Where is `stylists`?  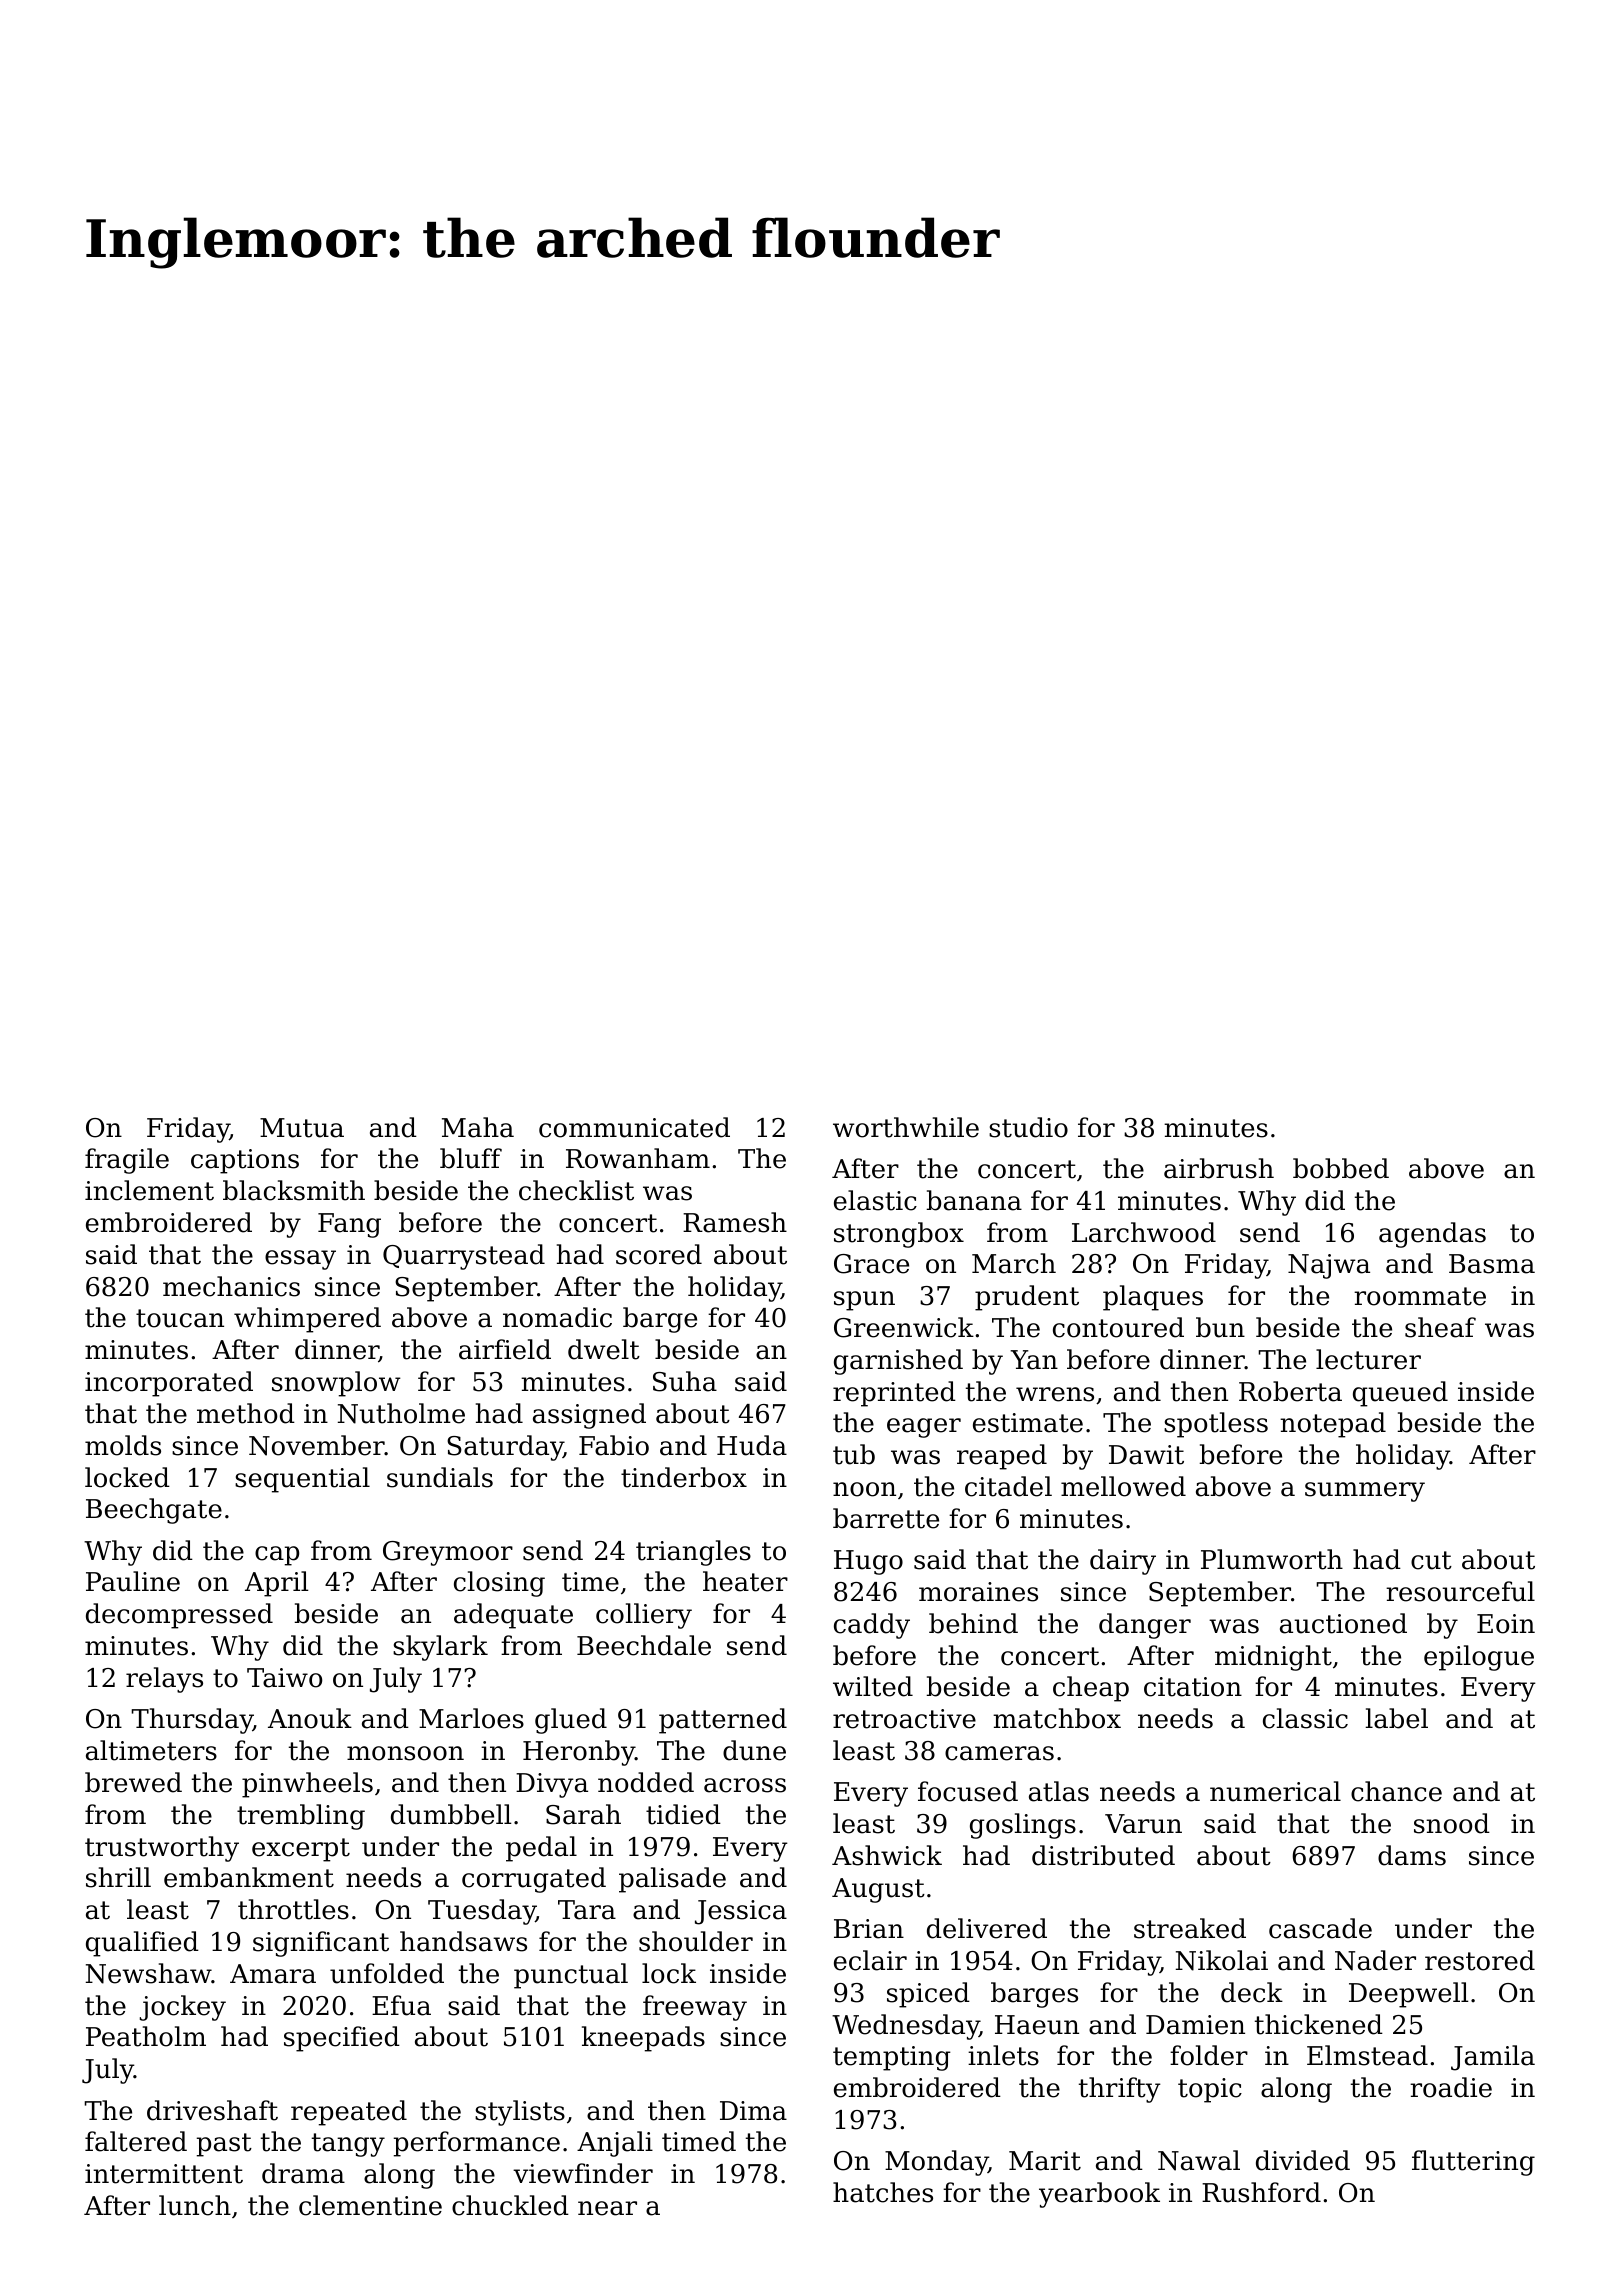 stylists is located at coordinates (520, 2113).
